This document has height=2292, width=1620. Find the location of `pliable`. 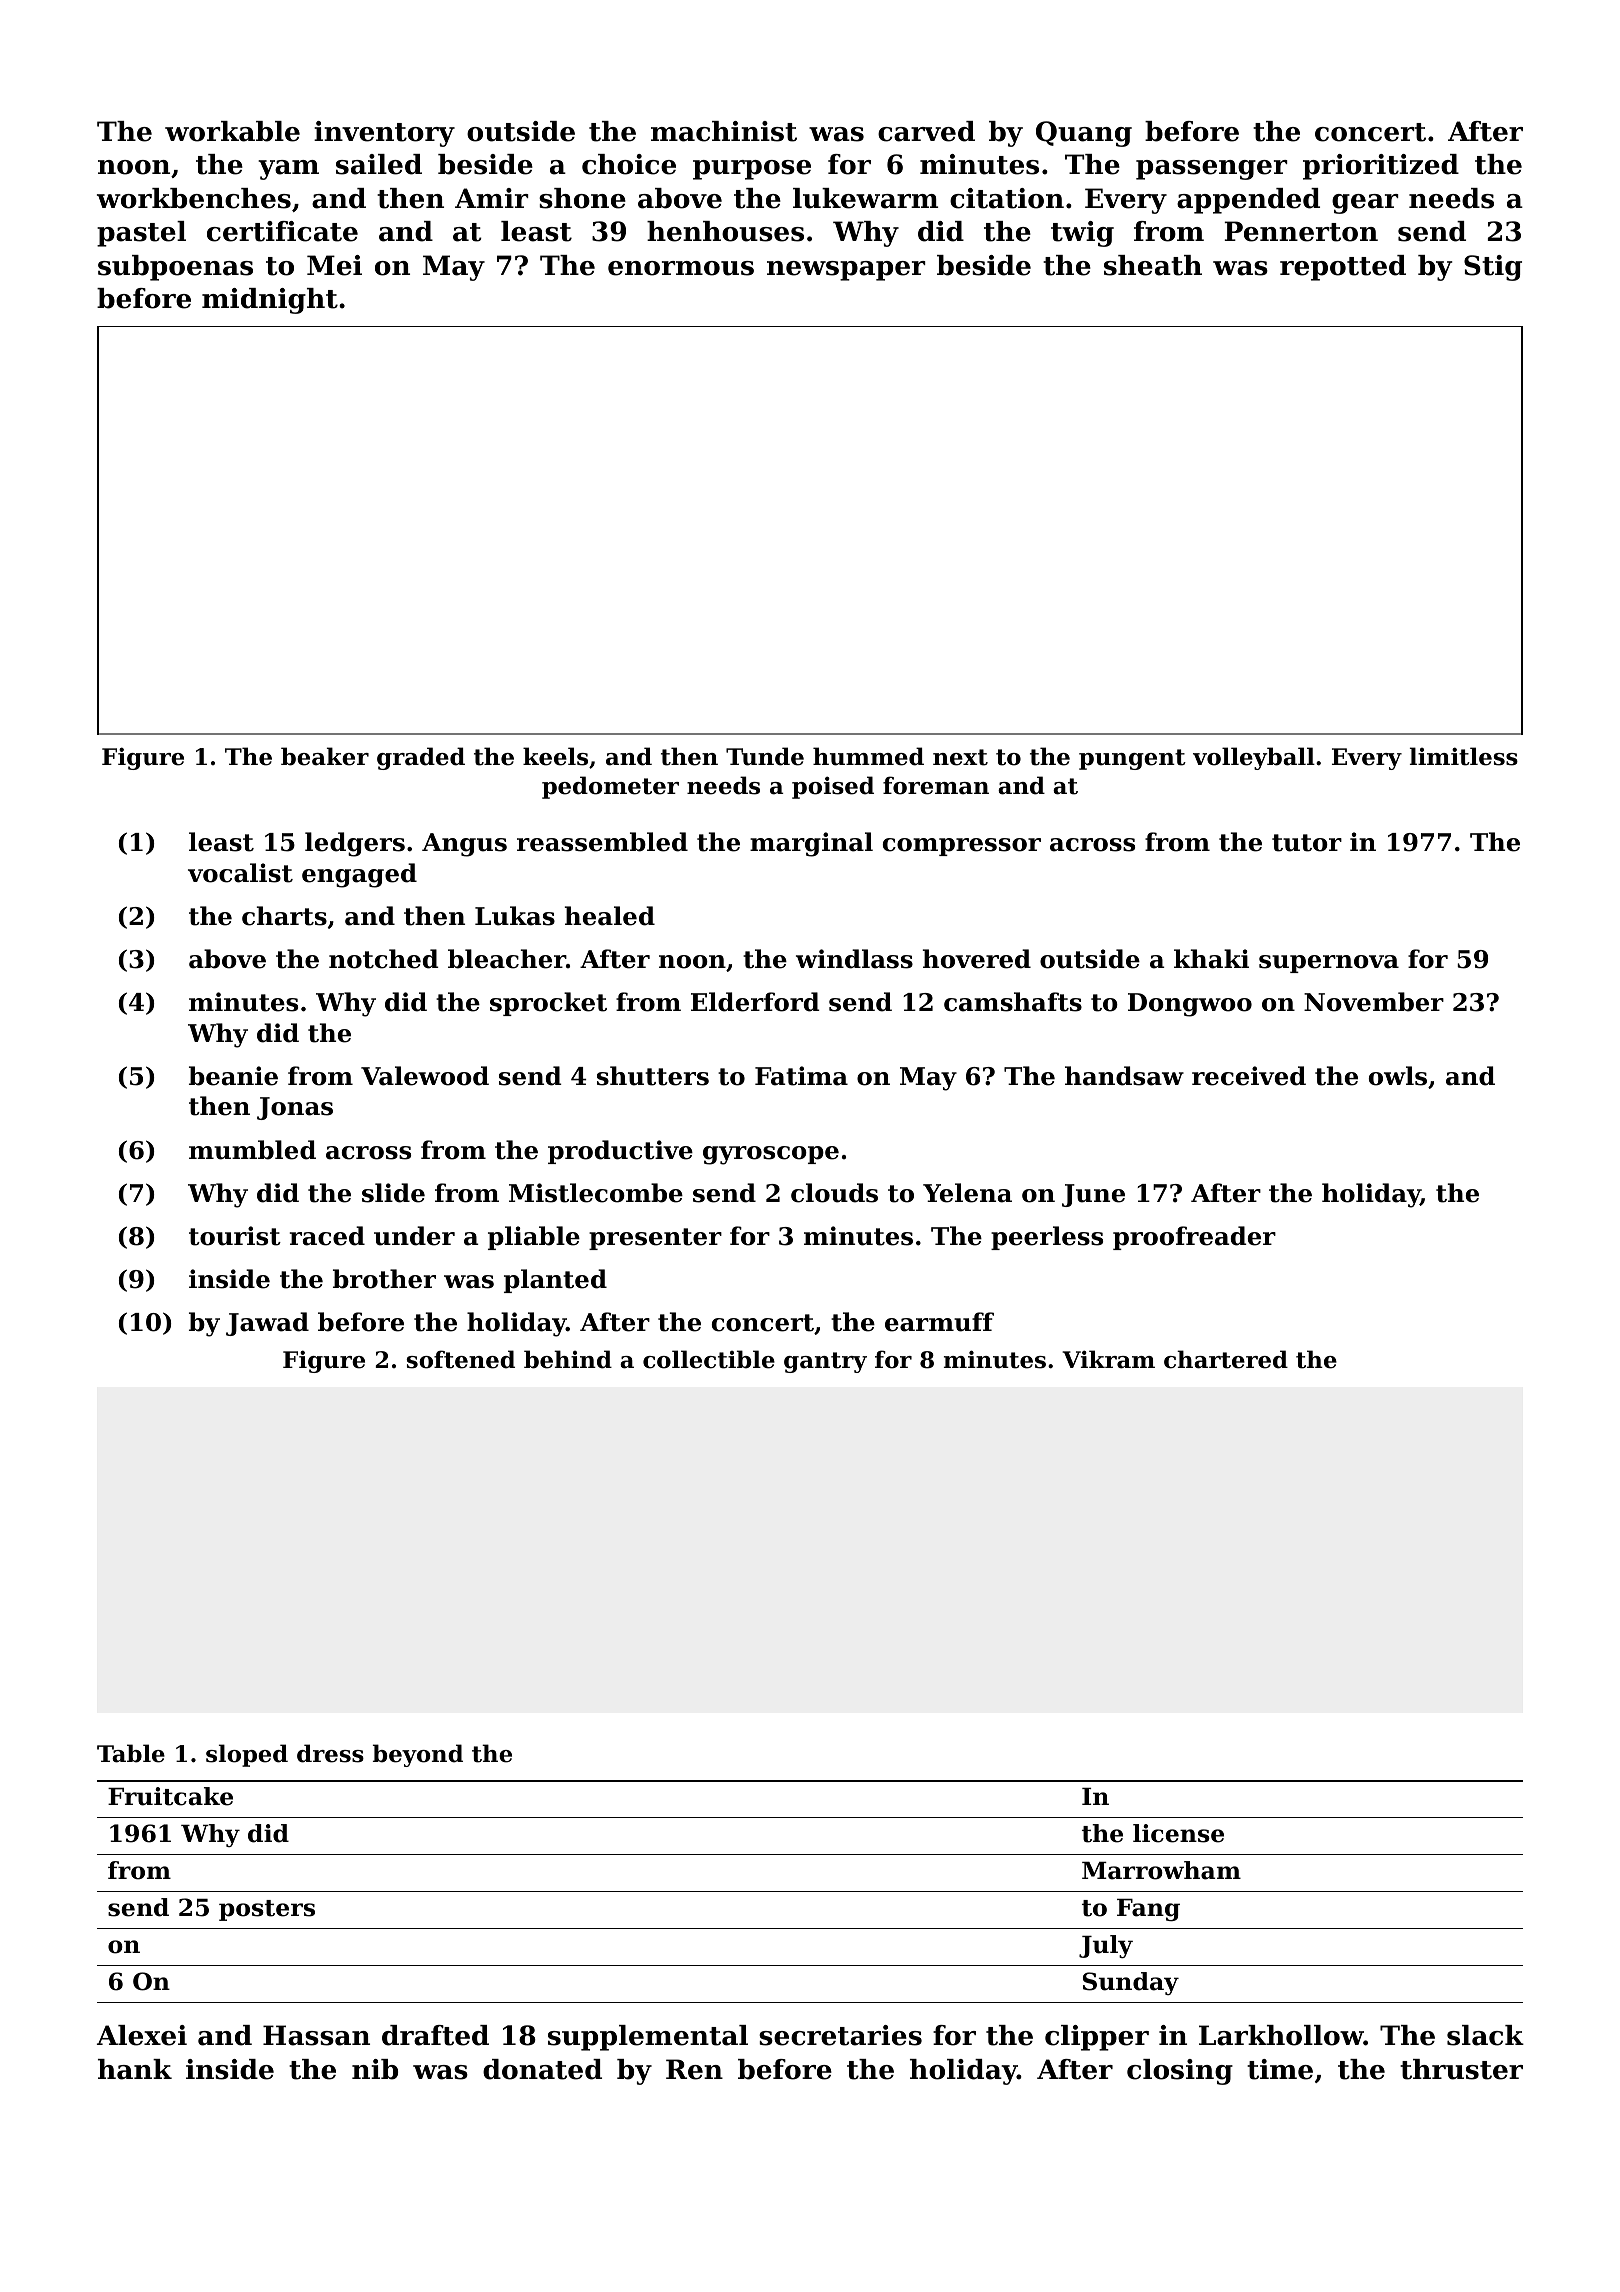

pliable is located at coordinates (534, 1238).
